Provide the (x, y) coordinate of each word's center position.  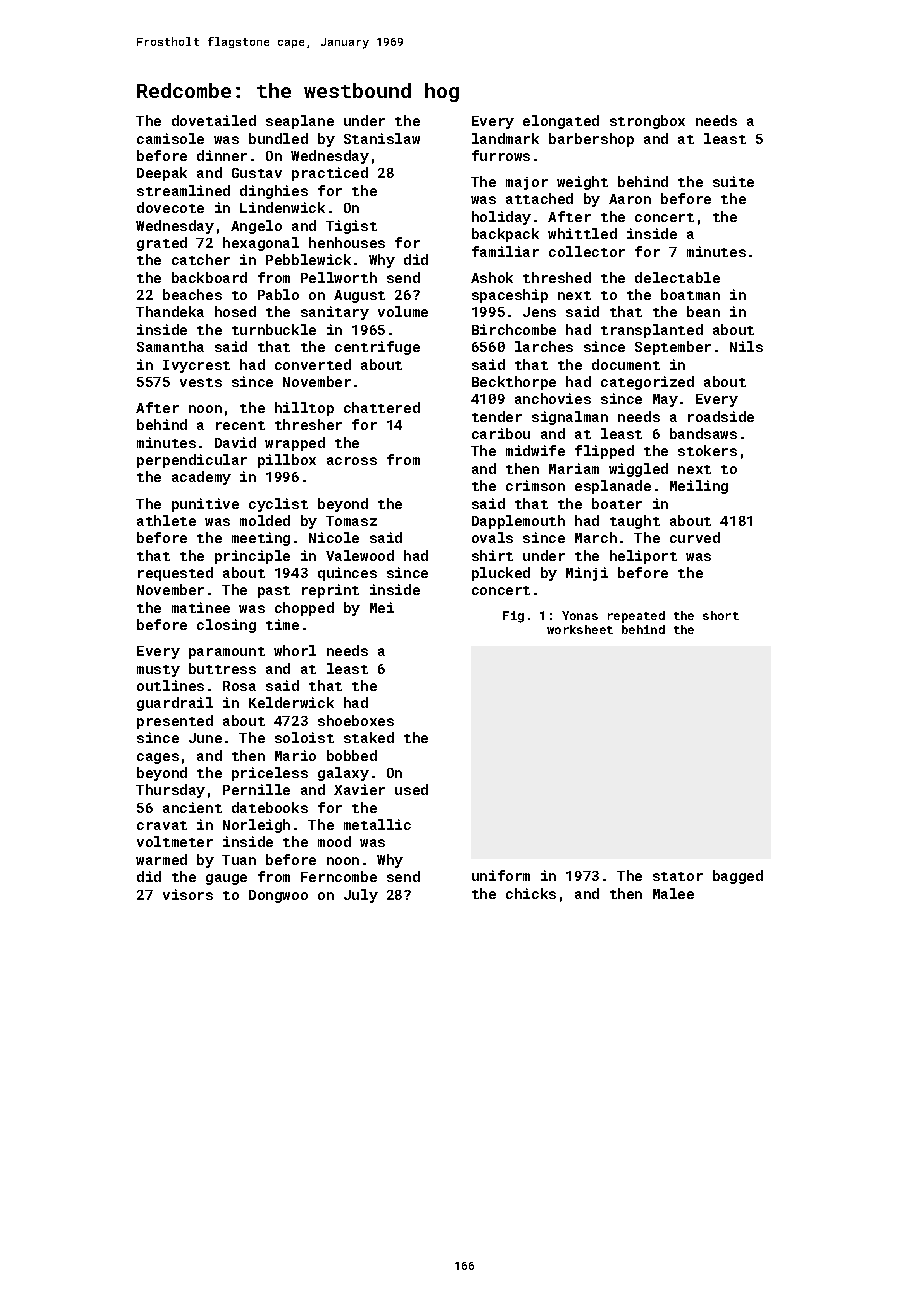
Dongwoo (278, 896)
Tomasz (351, 521)
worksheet (580, 629)
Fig (513, 617)
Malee (673, 893)
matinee (201, 607)
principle (252, 557)
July (361, 896)
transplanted (652, 331)
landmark (505, 138)
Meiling (699, 487)
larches (544, 346)
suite (733, 181)
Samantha (170, 346)
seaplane (300, 122)
